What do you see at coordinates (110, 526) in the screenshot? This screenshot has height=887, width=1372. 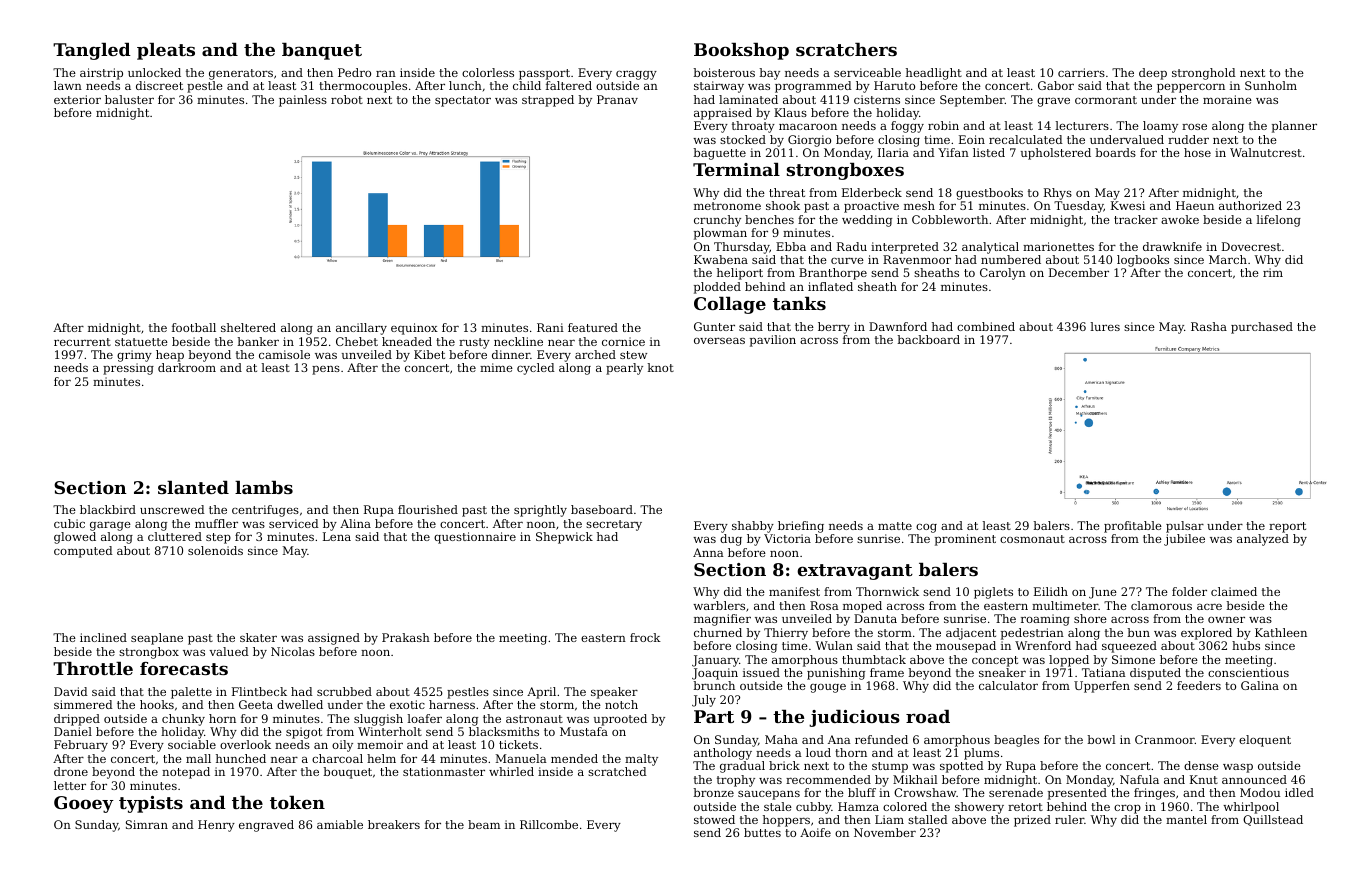 I see `garage` at bounding box center [110, 526].
